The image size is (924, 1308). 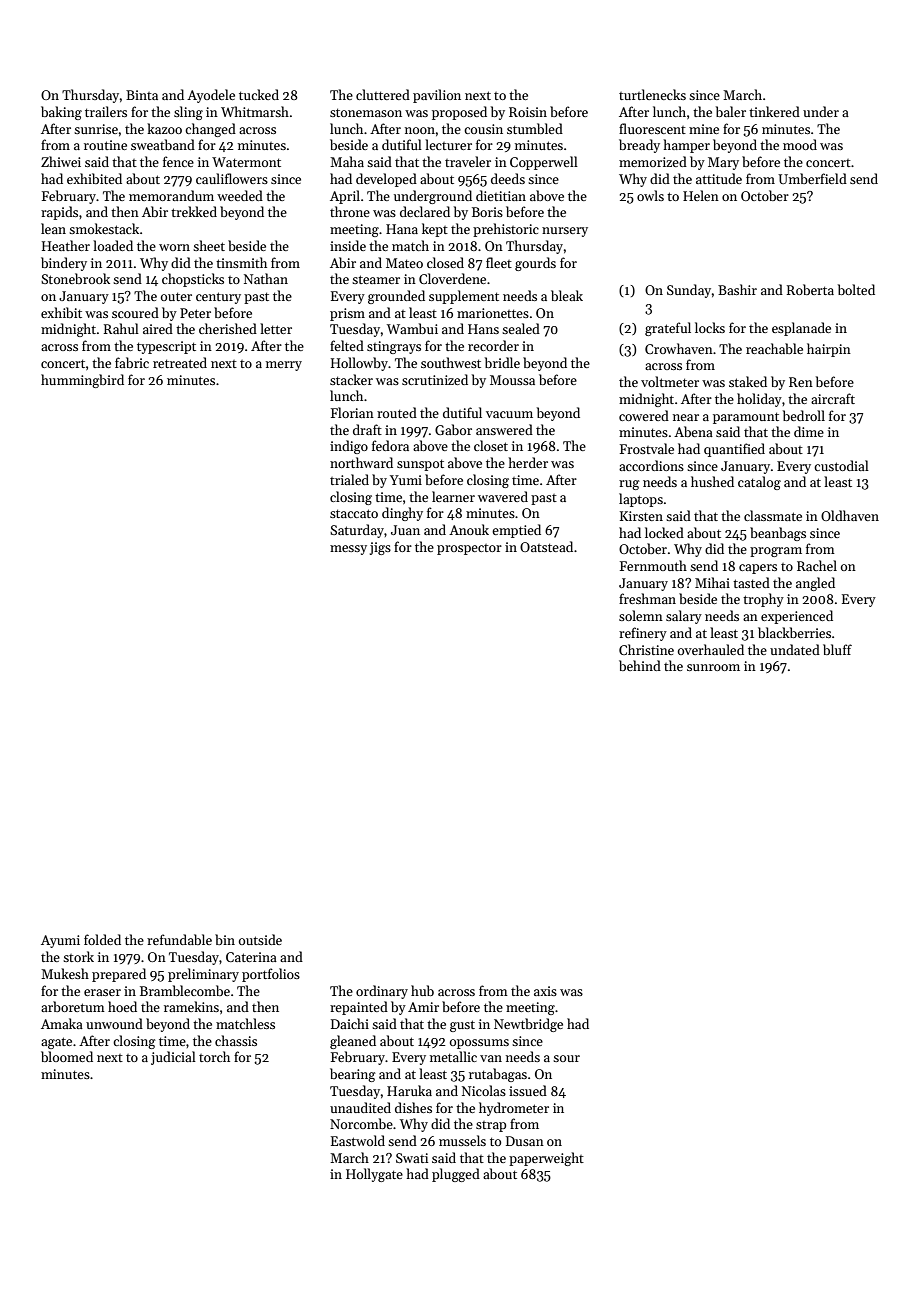 What do you see at coordinates (774, 111) in the screenshot?
I see `tinkered` at bounding box center [774, 111].
